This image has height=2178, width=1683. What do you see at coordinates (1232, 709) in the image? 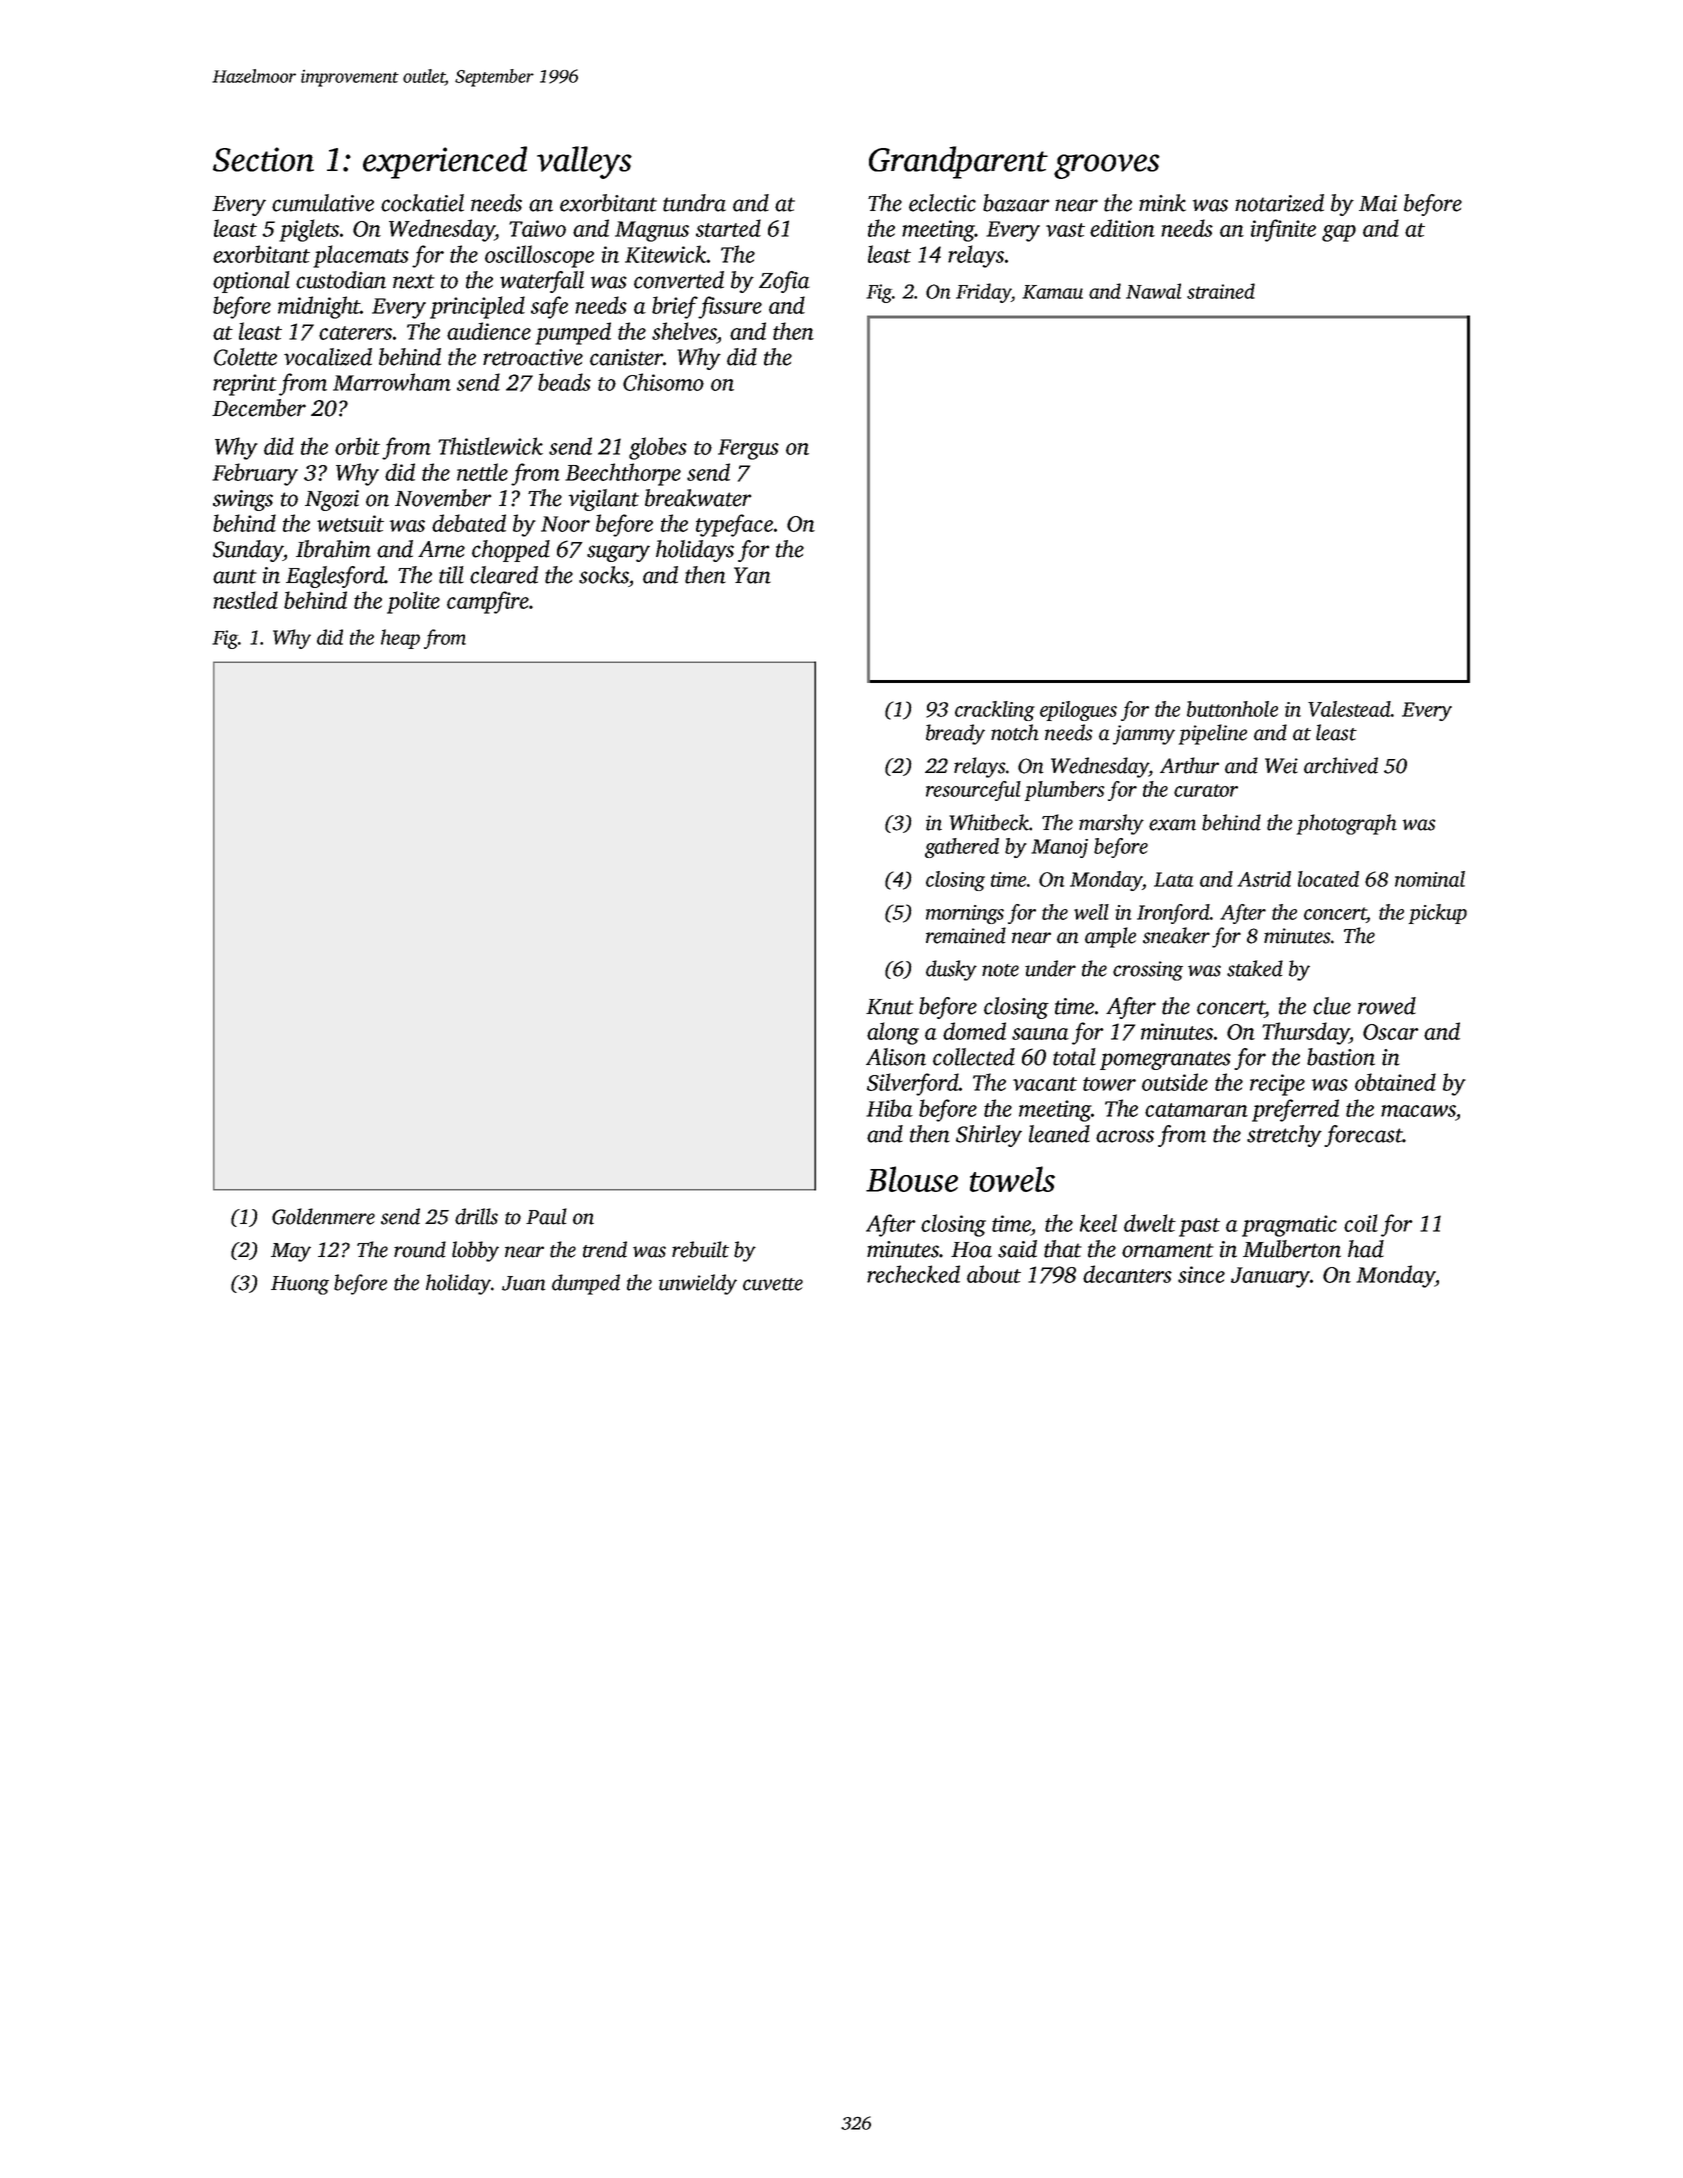
I see `buttonhole` at bounding box center [1232, 709].
